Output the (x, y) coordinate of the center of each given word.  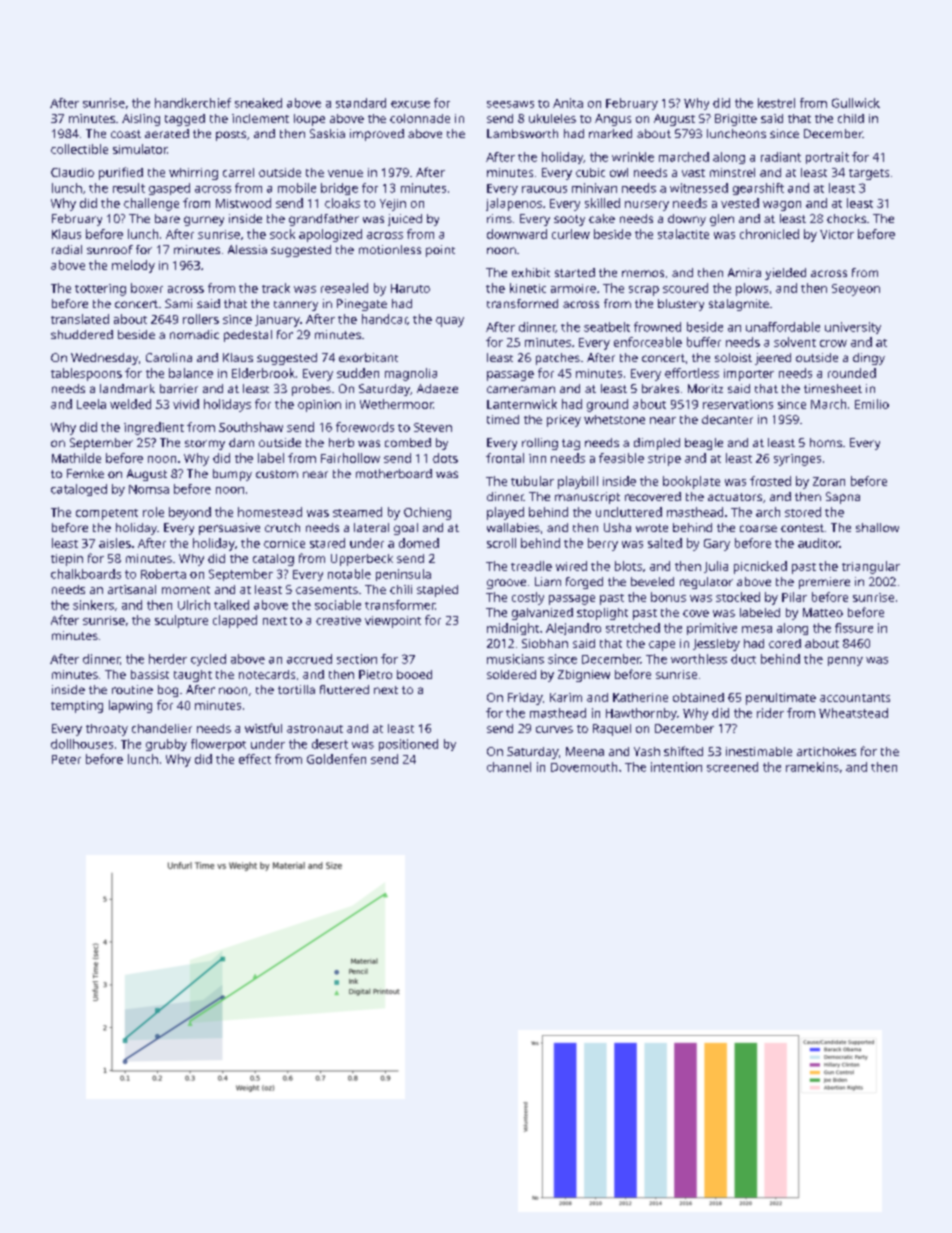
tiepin (67, 560)
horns (826, 442)
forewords (365, 427)
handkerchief (193, 103)
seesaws (510, 104)
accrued (309, 659)
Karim (566, 697)
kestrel (776, 103)
